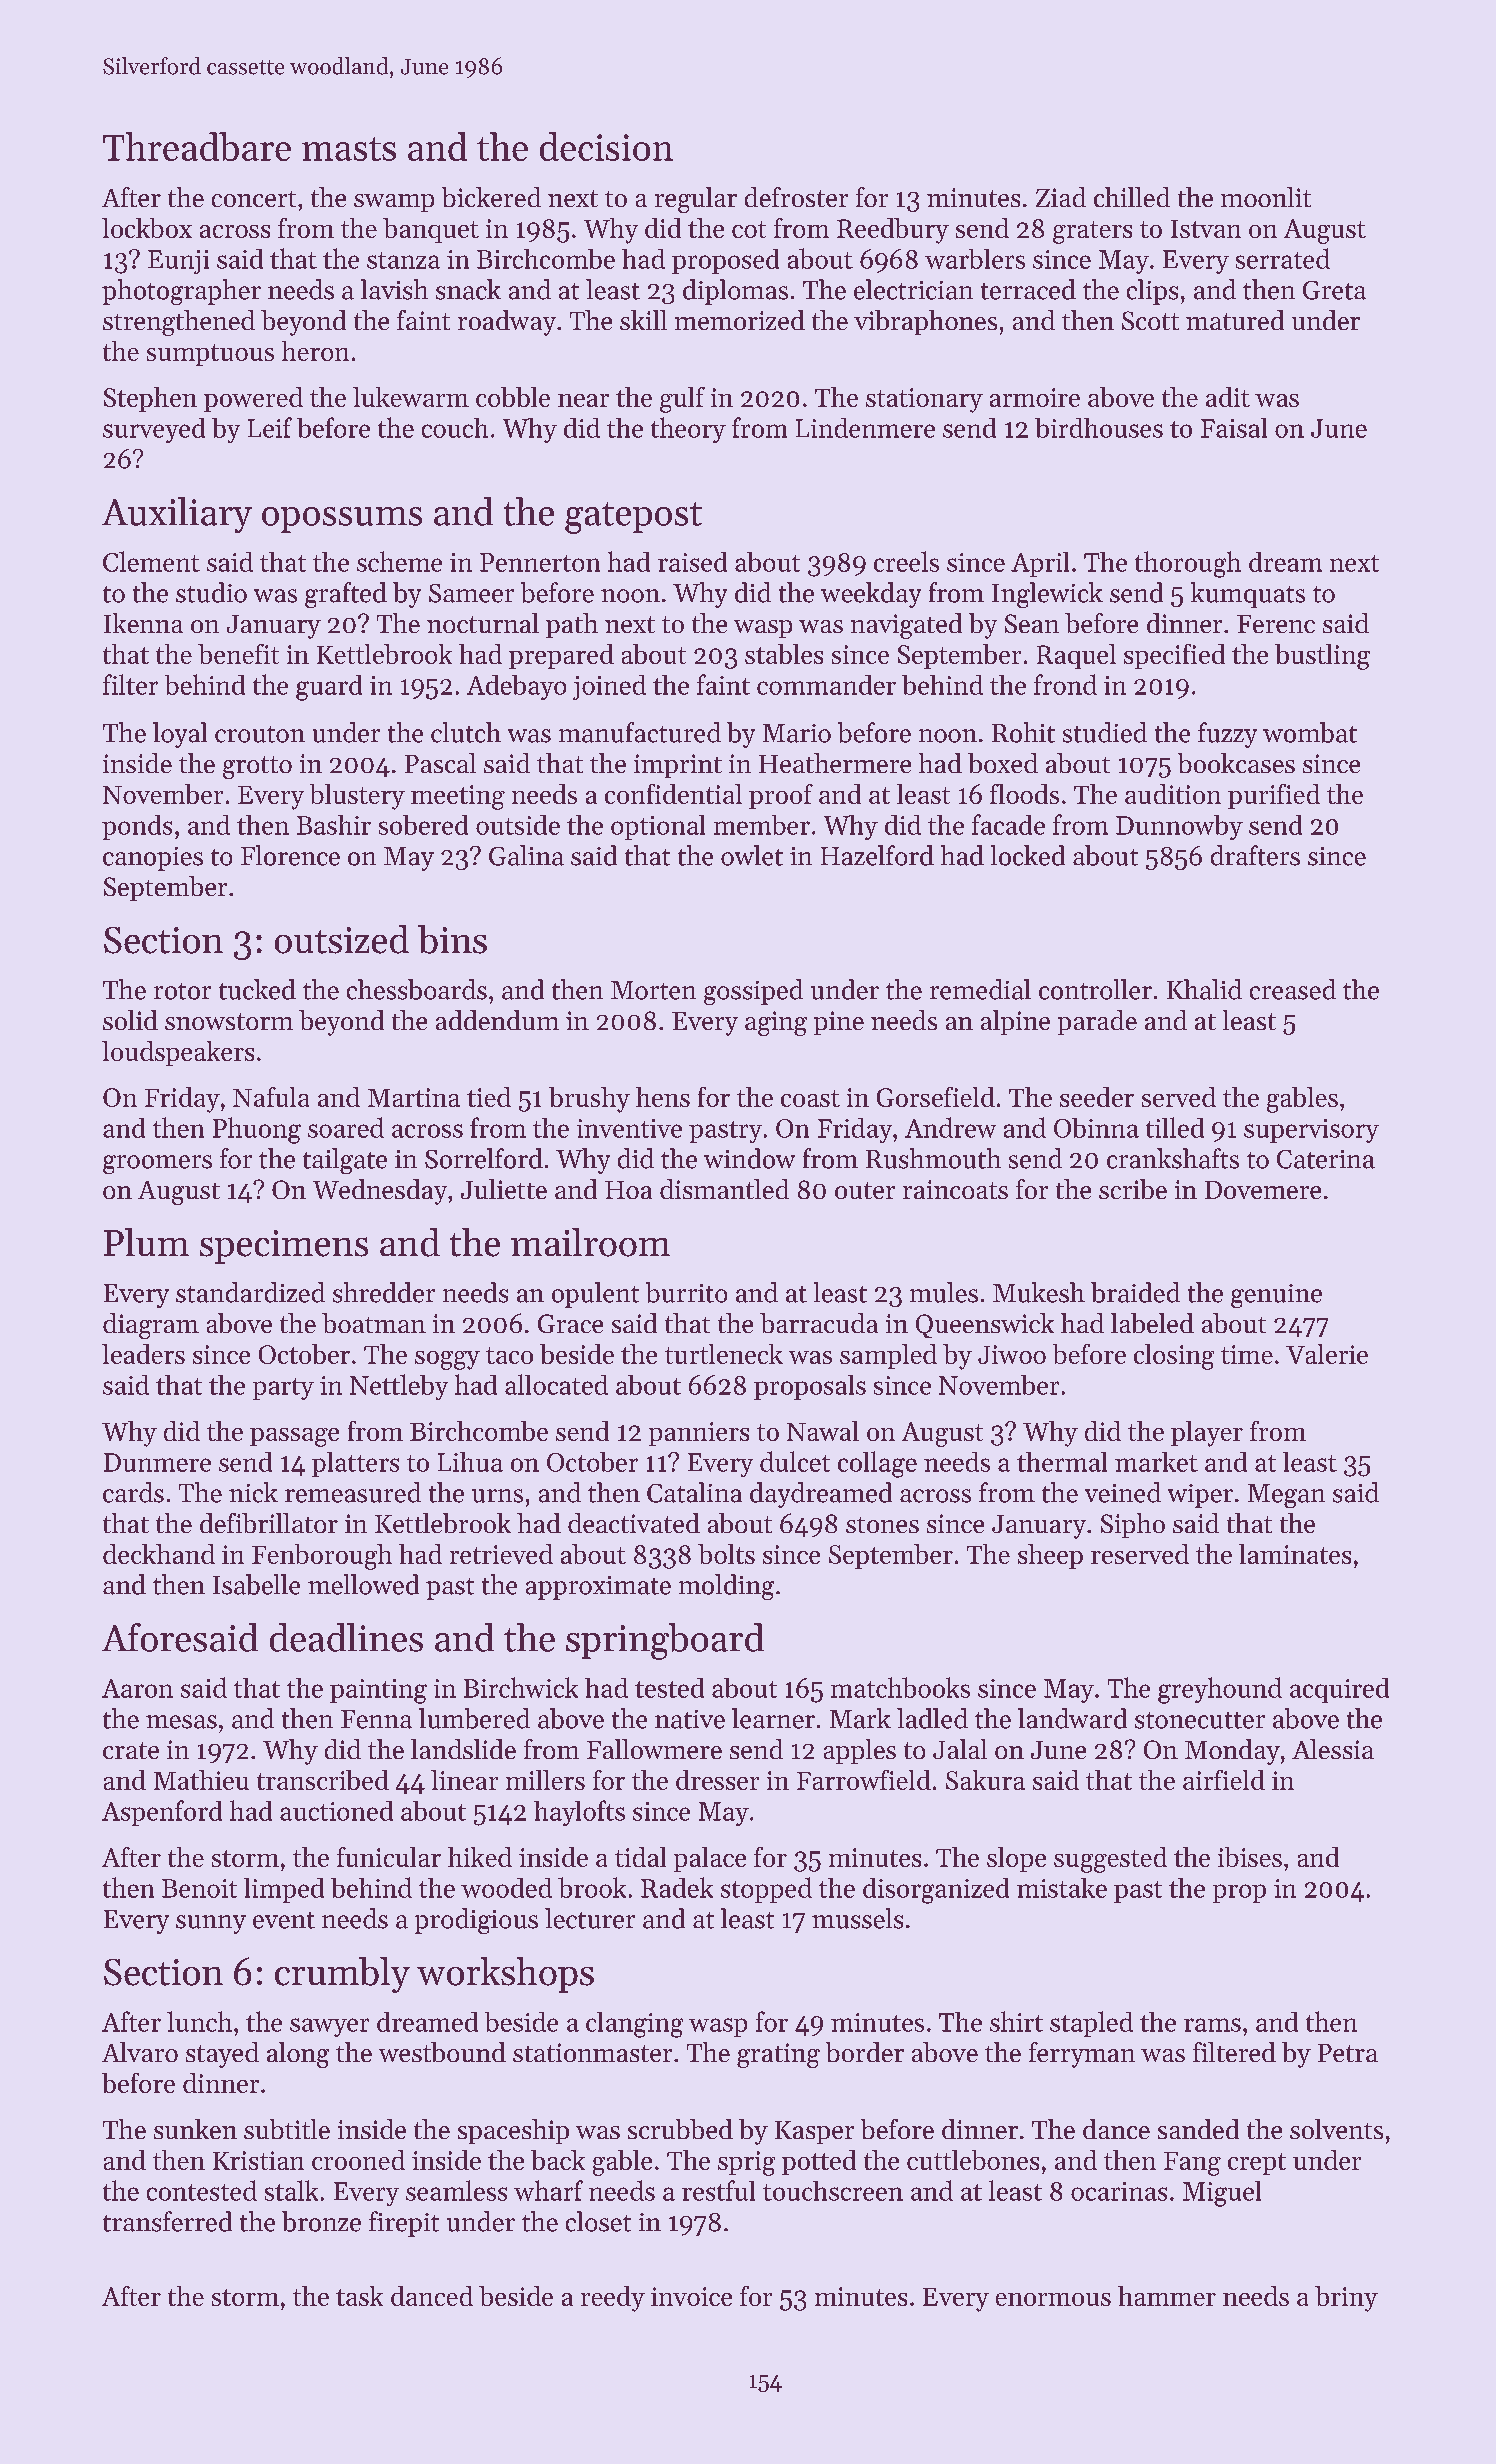  What do you see at coordinates (257, 989) in the document?
I see `tucked` at bounding box center [257, 989].
